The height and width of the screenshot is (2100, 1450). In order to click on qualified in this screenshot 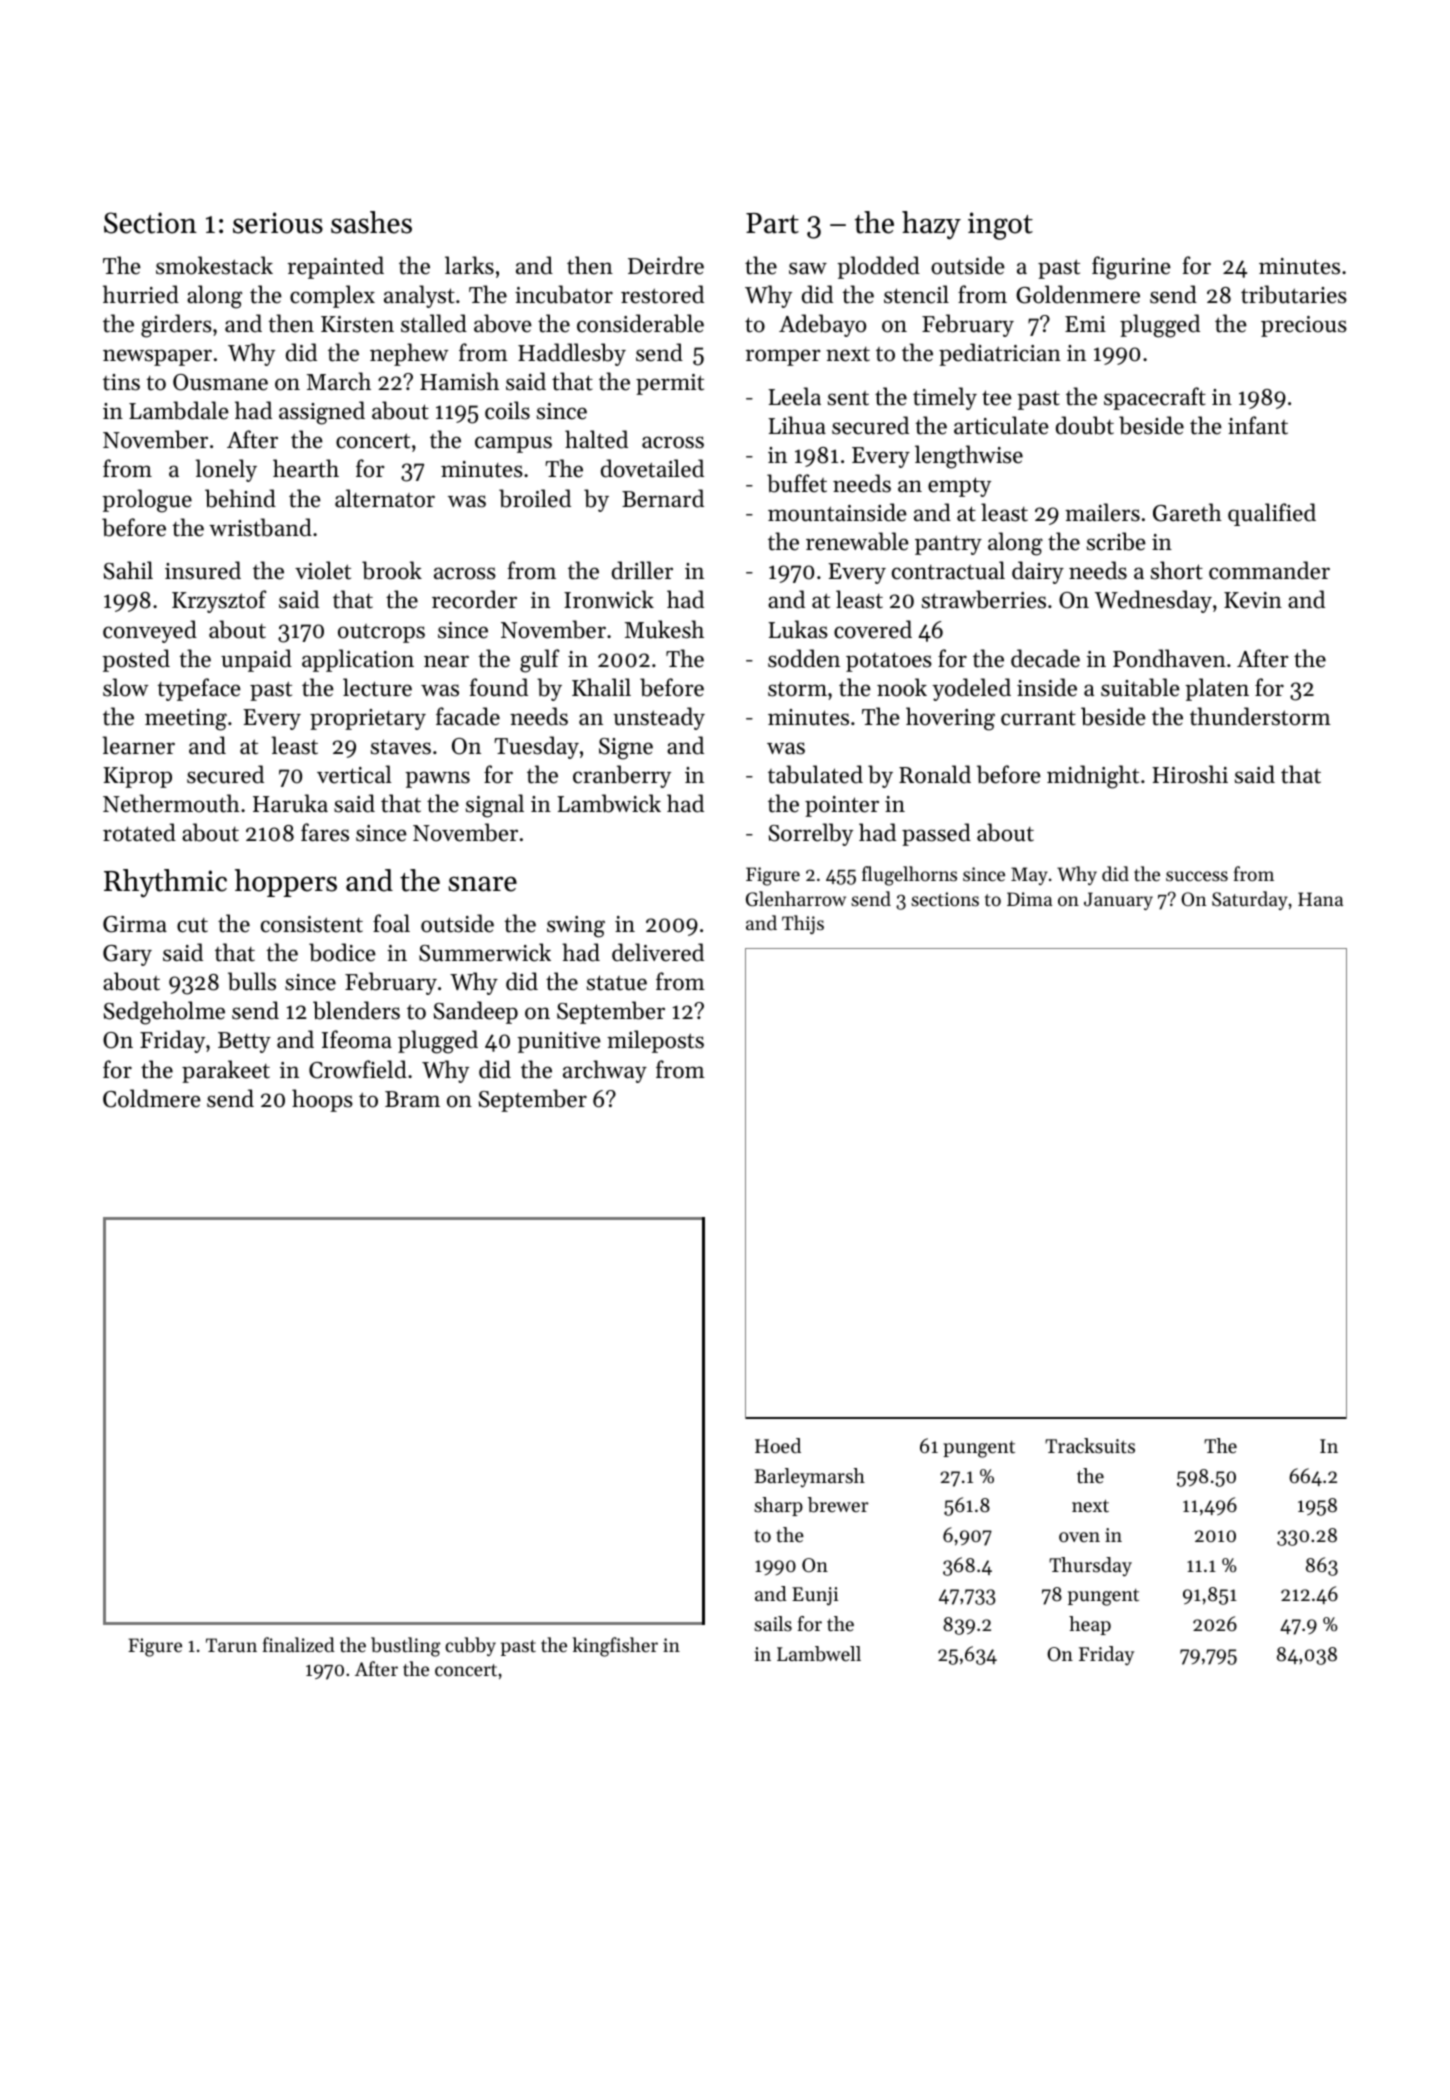, I will do `click(1272, 514)`.
